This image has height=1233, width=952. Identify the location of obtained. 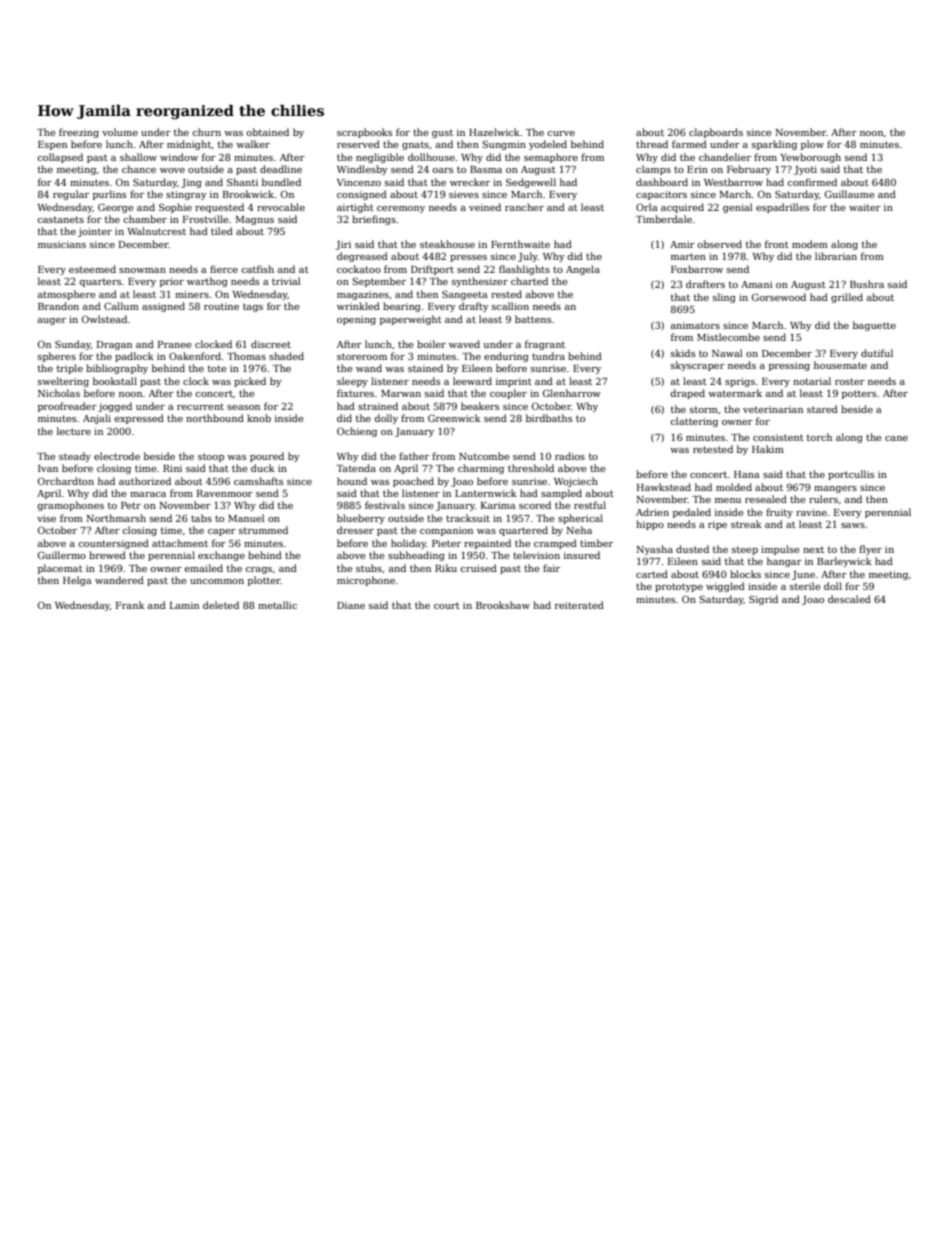
(267, 132).
